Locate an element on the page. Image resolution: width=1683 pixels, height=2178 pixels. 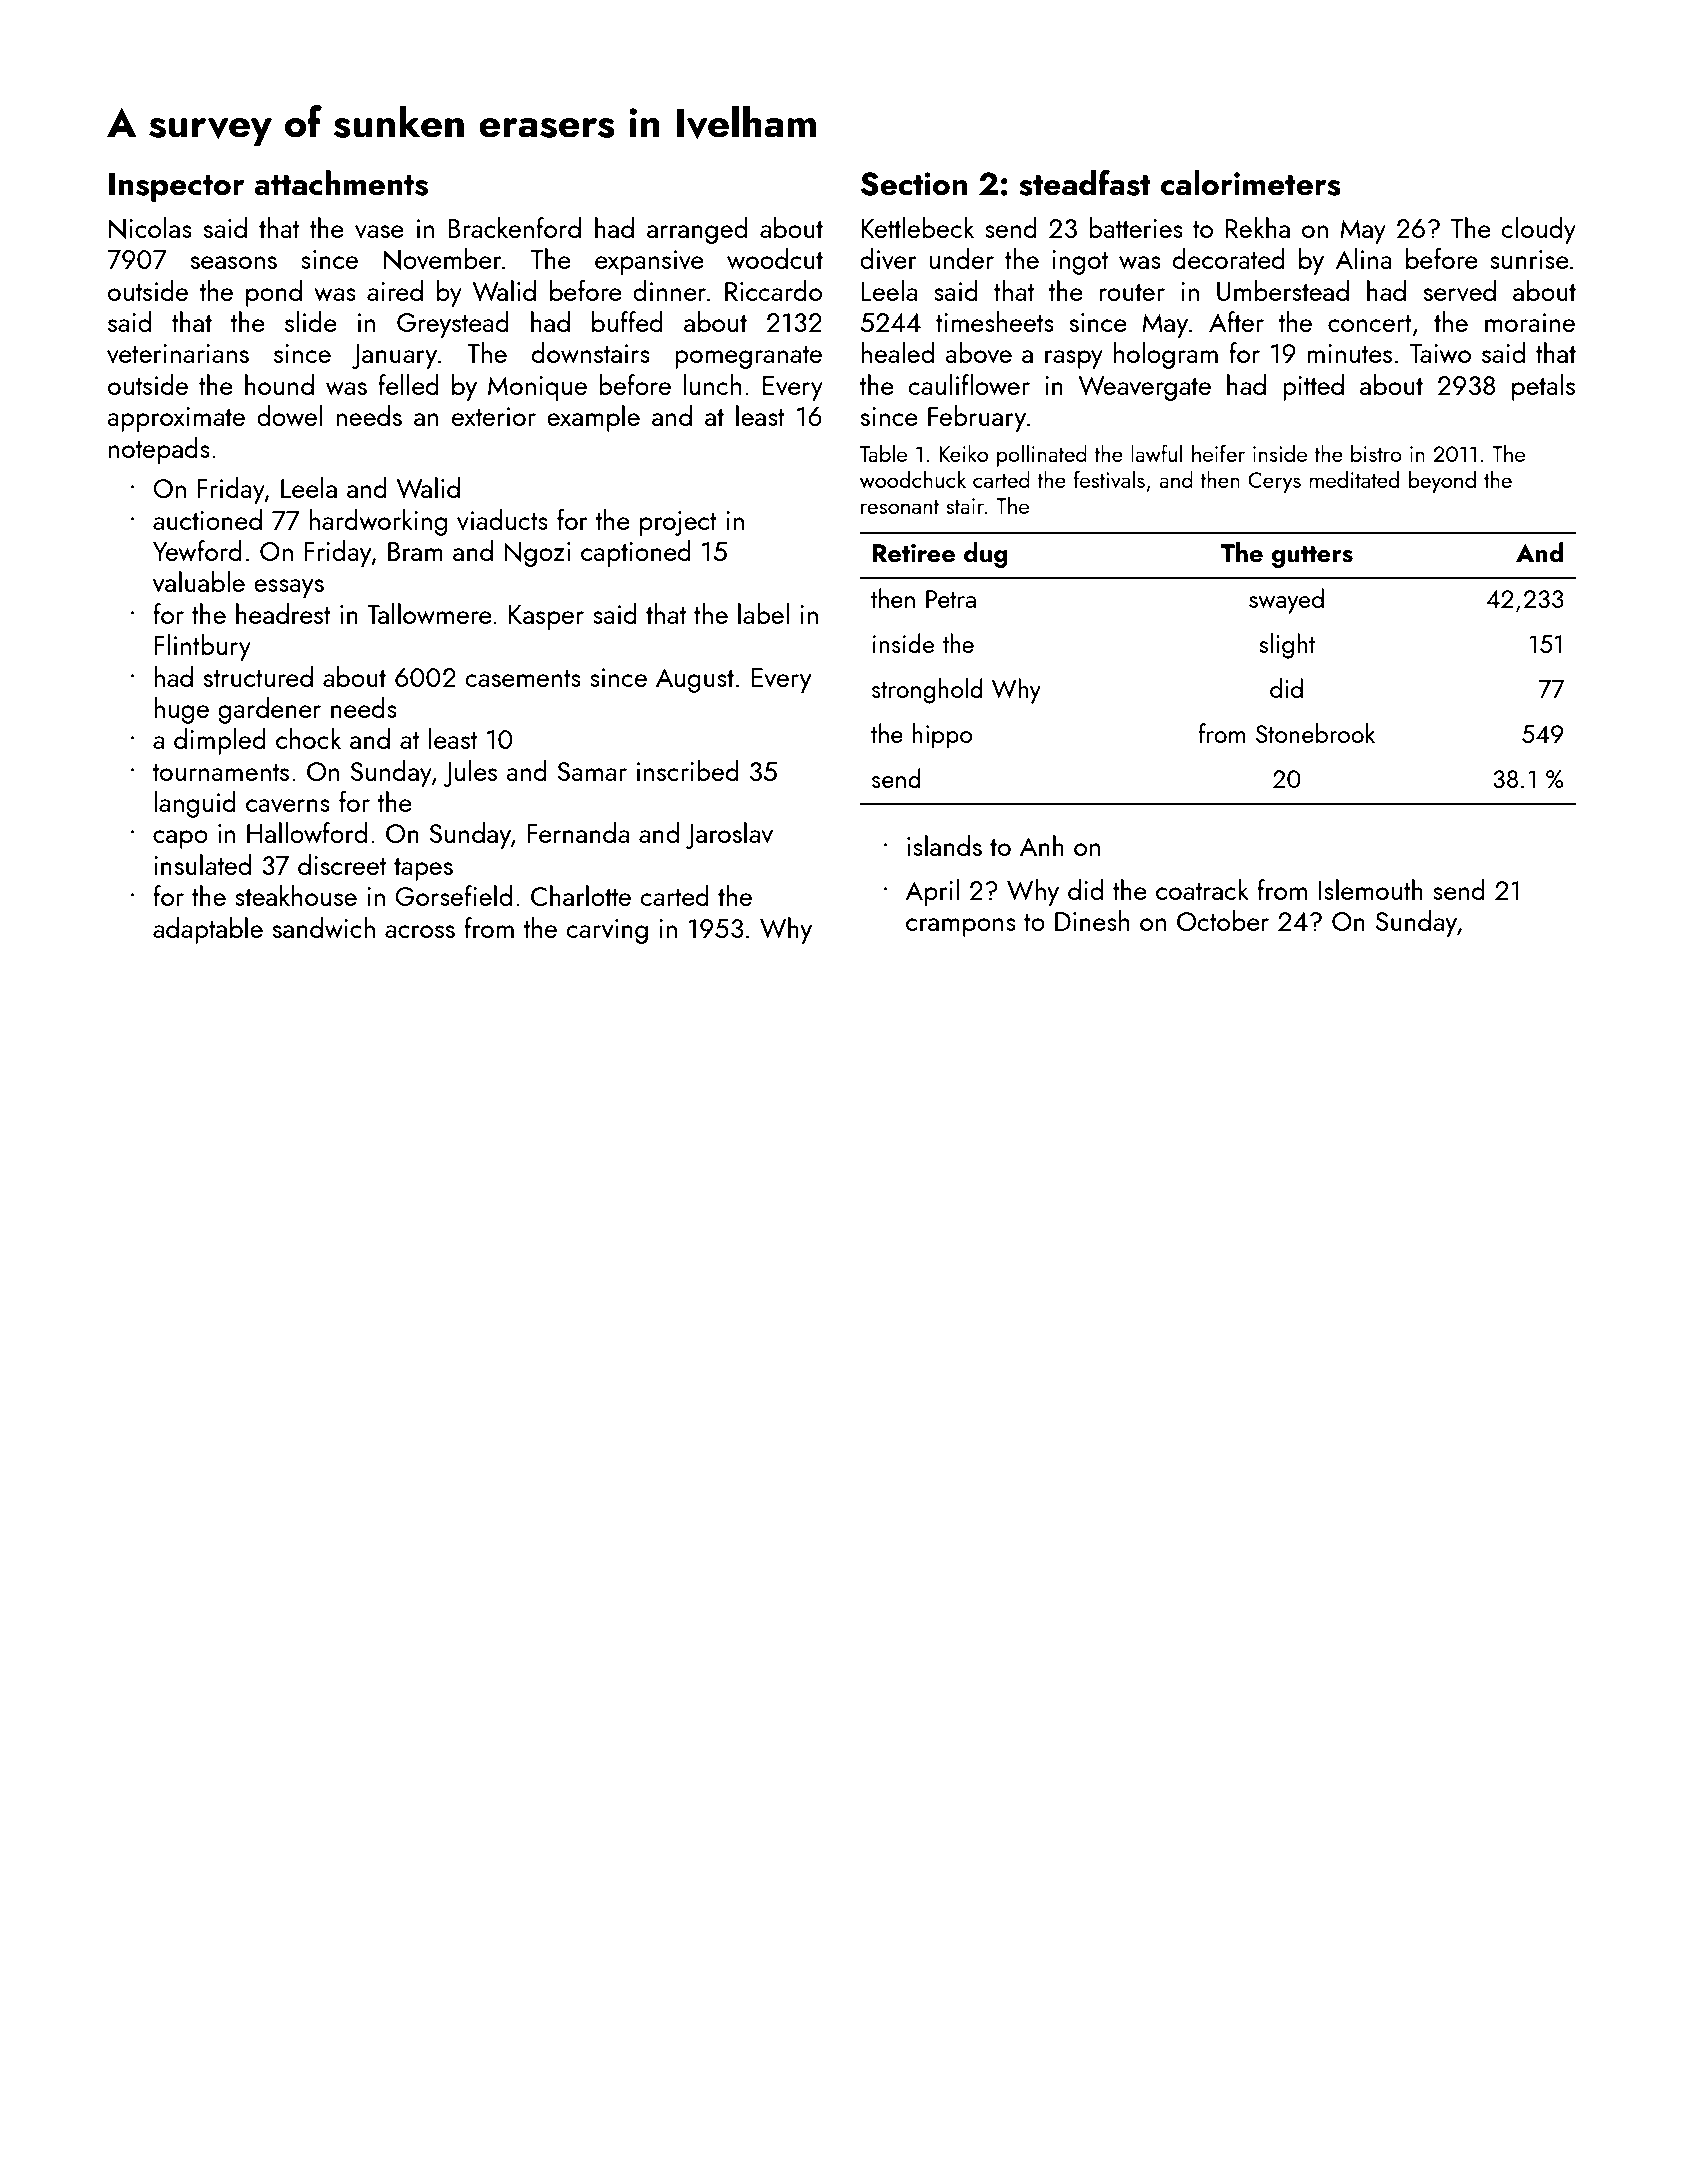
sandwich is located at coordinates (324, 928).
